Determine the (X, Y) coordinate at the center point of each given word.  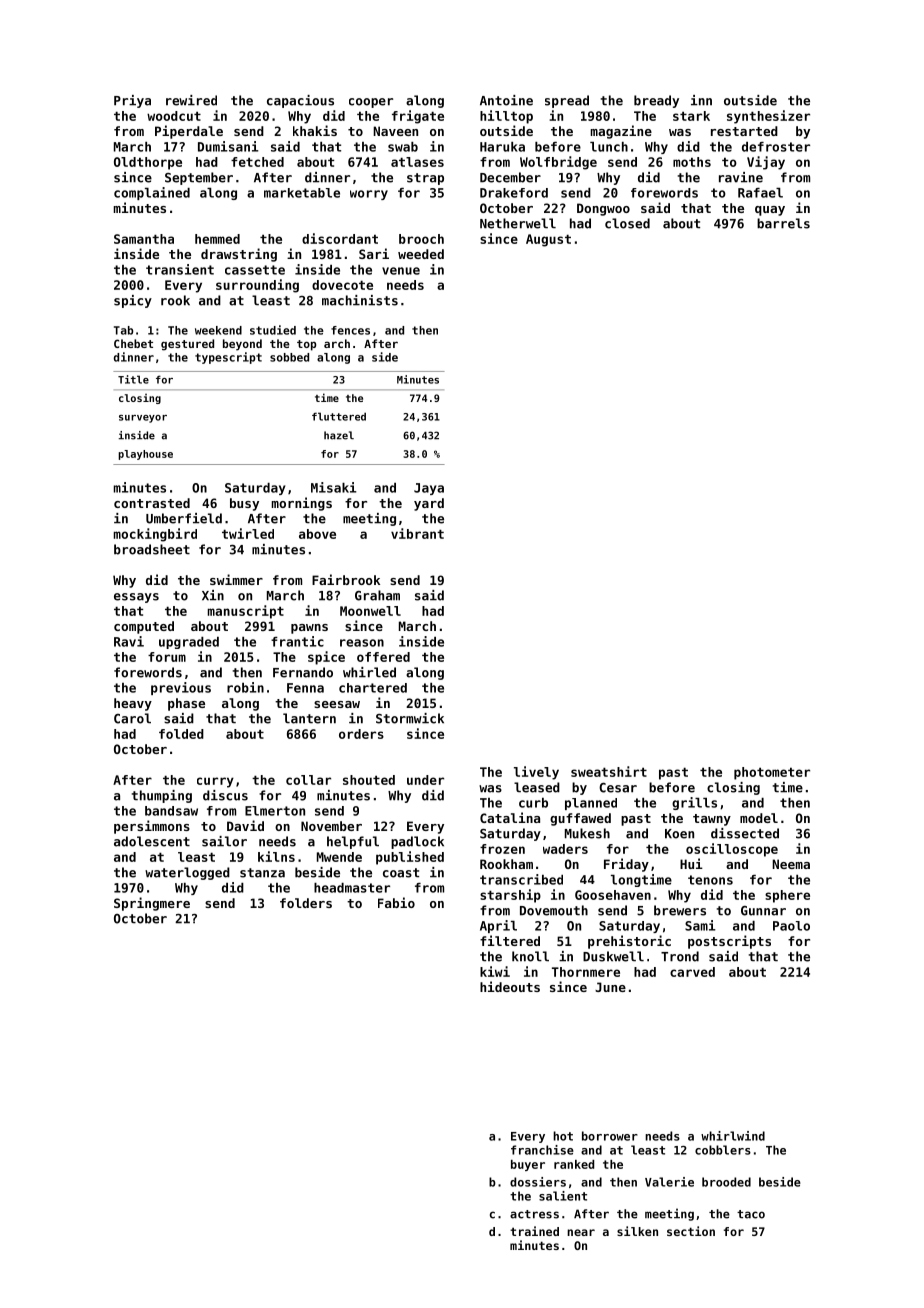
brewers (680, 910)
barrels (783, 223)
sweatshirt (609, 771)
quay (770, 211)
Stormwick (410, 718)
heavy (133, 704)
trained (534, 1231)
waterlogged (187, 873)
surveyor (143, 419)
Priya (132, 101)
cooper (371, 103)
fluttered (339, 416)
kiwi (495, 971)
